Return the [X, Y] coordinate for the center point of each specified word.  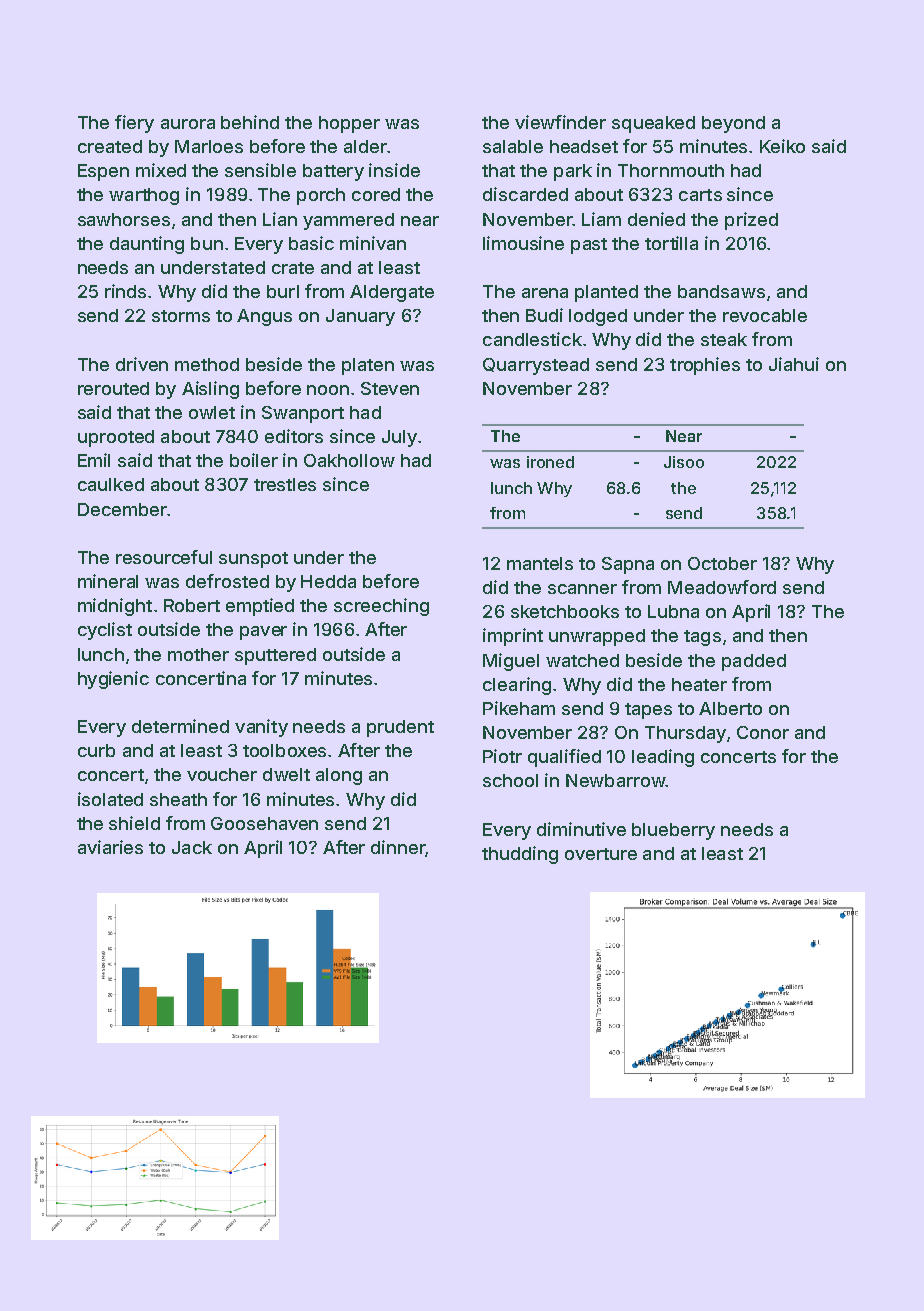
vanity [261, 728]
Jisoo [684, 462]
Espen [103, 172]
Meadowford [722, 587]
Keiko [782, 146]
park [573, 172]
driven [142, 364]
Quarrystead [536, 366]
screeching [381, 607]
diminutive [581, 829]
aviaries [110, 847]
